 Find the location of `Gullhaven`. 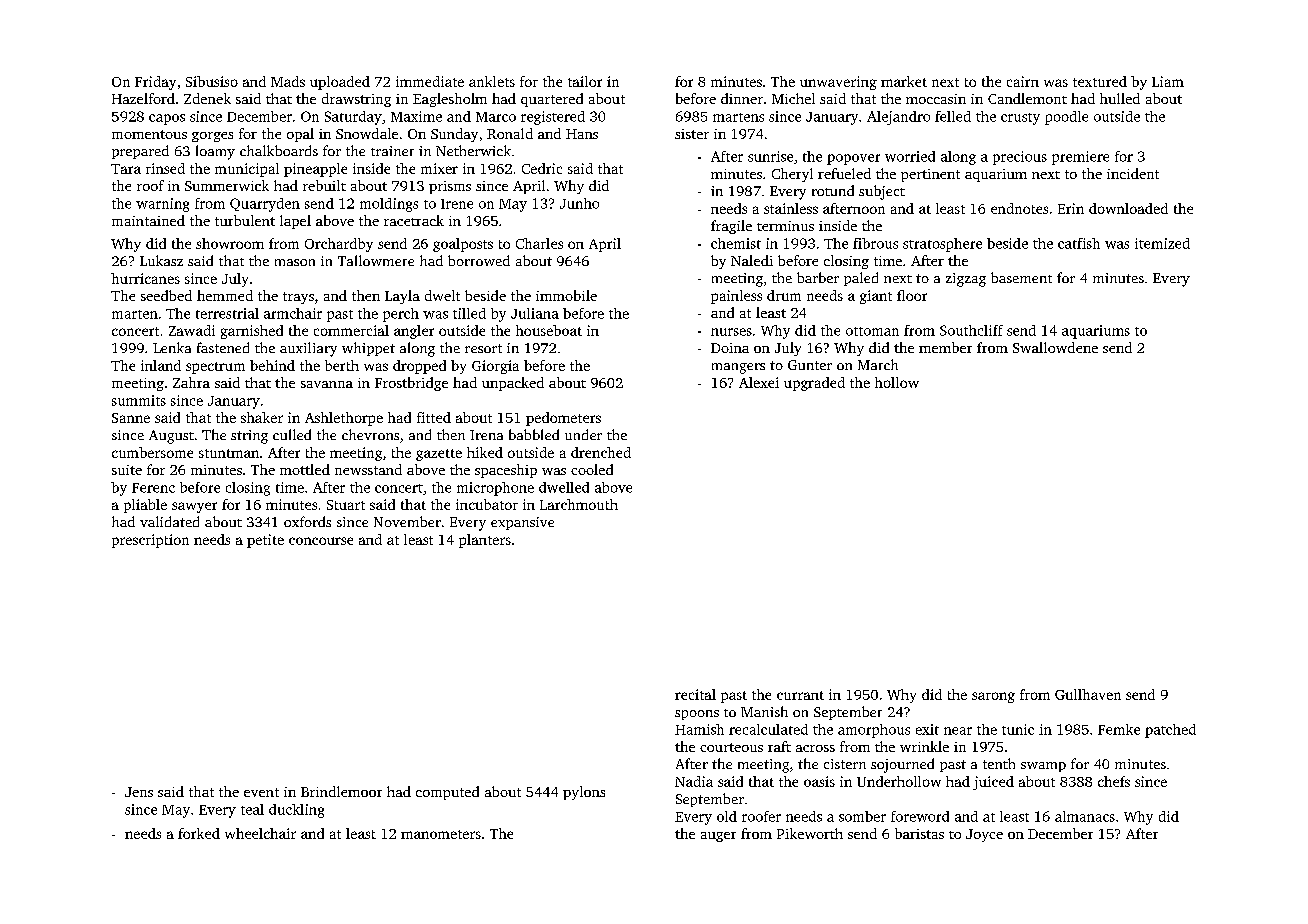

Gullhaven is located at coordinates (1088, 694).
